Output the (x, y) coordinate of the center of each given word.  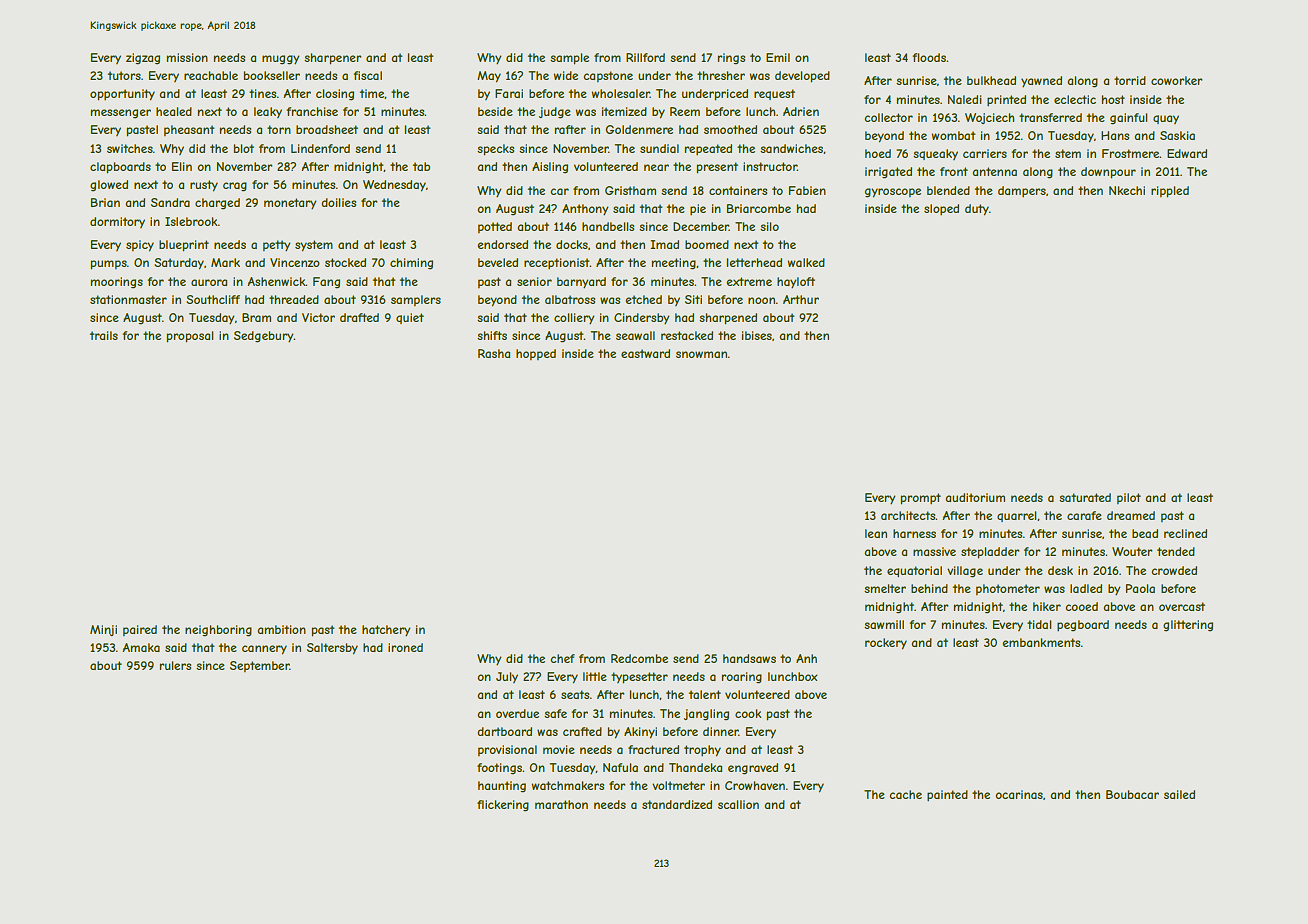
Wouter (1132, 551)
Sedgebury (264, 337)
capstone (608, 76)
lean (876, 533)
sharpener (332, 59)
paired (140, 630)
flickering (503, 806)
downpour (1108, 173)
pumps (108, 265)
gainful (1128, 119)
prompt (920, 499)
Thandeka (695, 767)
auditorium (975, 497)
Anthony (585, 209)
